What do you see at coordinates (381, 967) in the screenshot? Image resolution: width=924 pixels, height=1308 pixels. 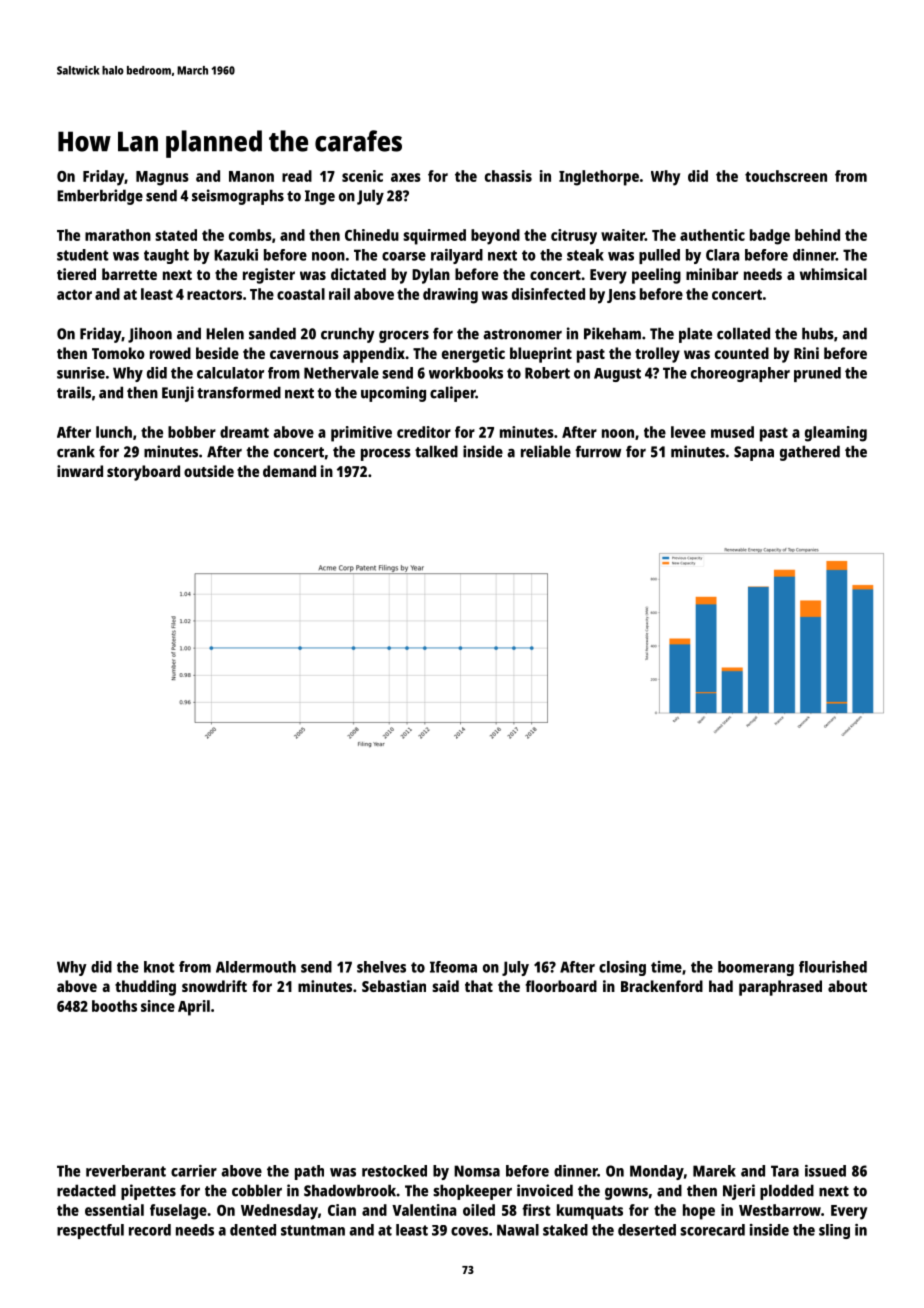 I see `shelves` at bounding box center [381, 967].
